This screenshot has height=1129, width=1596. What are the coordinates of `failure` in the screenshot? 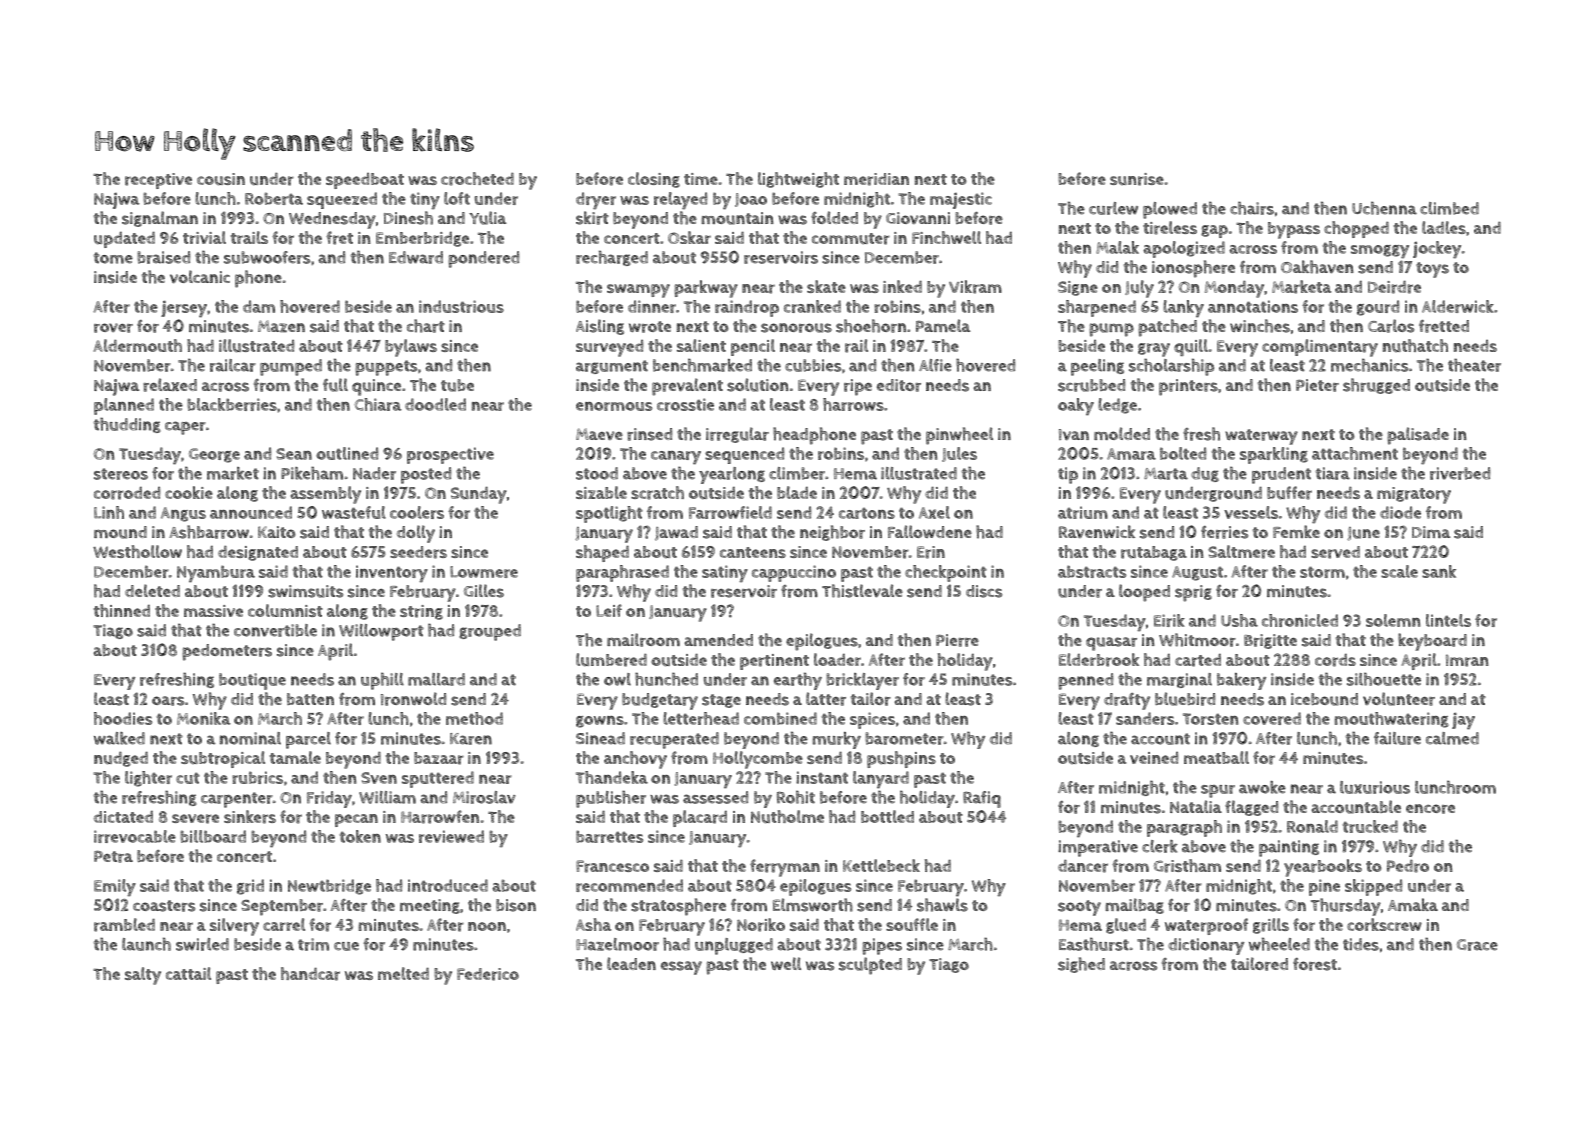 It's located at (1397, 738).
